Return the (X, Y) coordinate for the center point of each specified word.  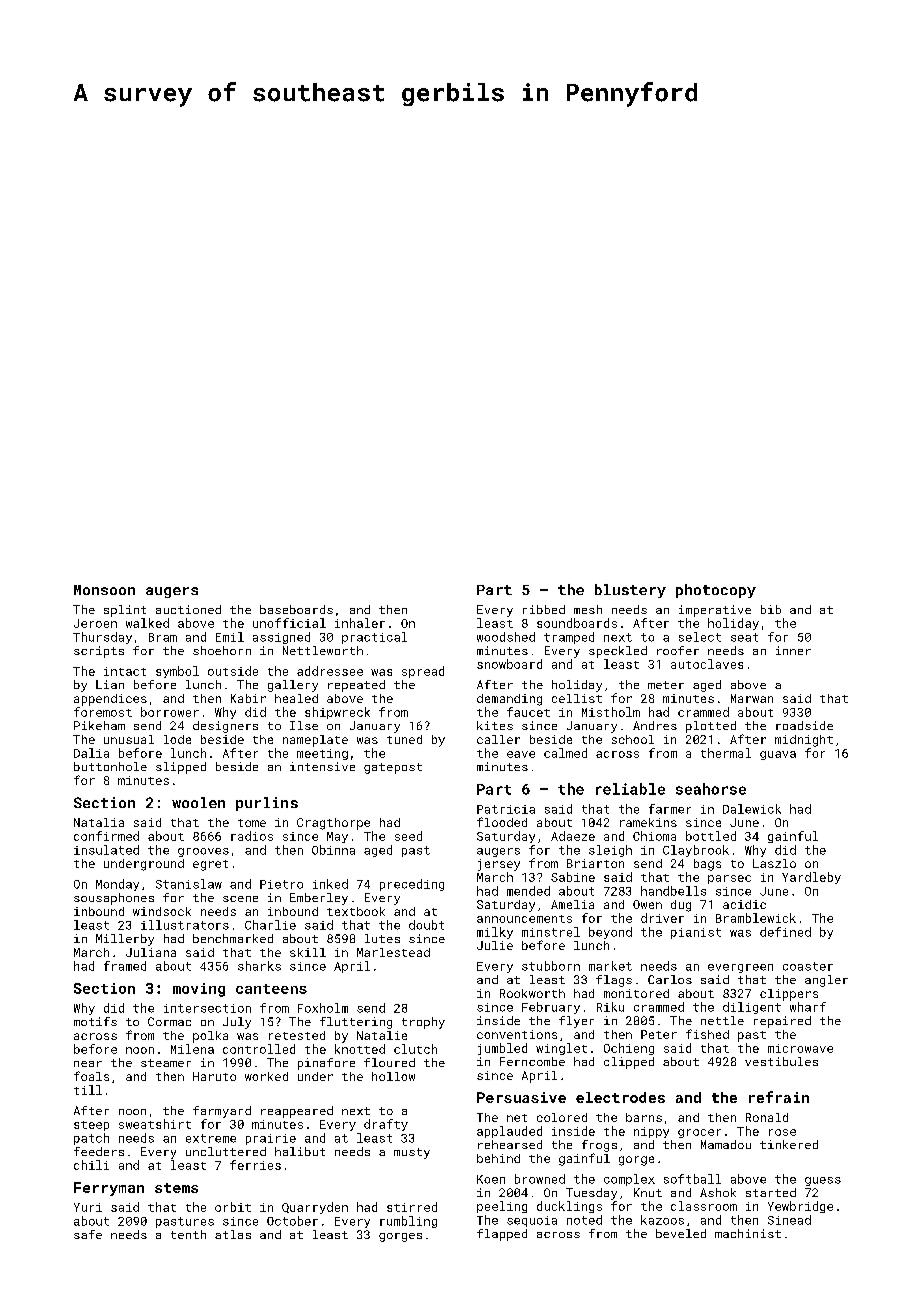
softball (692, 1179)
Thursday (102, 638)
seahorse (711, 789)
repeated (356, 686)
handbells (673, 891)
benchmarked (233, 938)
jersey (499, 865)
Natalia (99, 822)
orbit (233, 1207)
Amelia (572, 904)
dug (681, 906)
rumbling (408, 1222)
